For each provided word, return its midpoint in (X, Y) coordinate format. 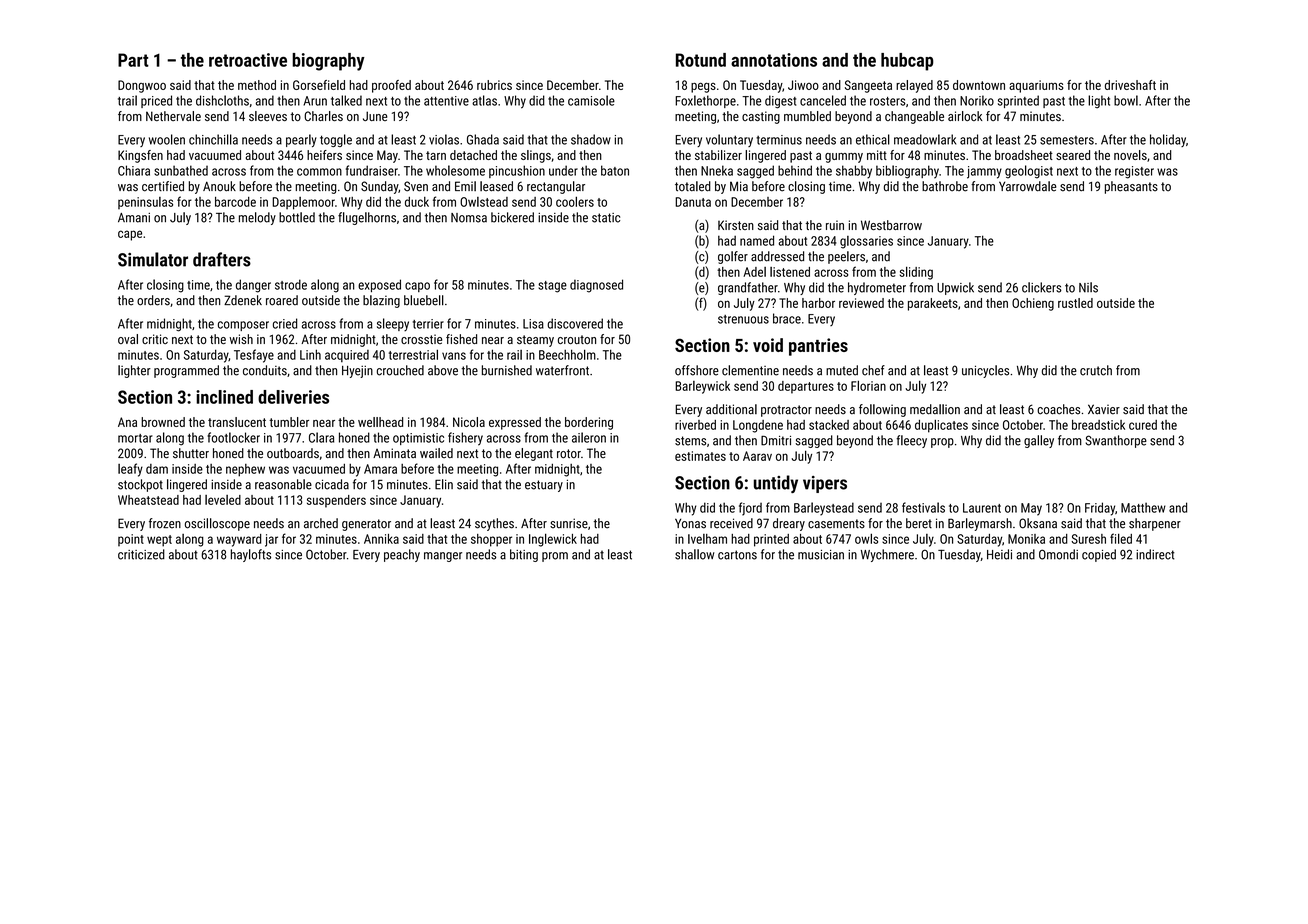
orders (153, 300)
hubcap (907, 62)
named (757, 240)
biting (524, 555)
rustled (1075, 303)
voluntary (729, 140)
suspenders (336, 501)
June (375, 116)
